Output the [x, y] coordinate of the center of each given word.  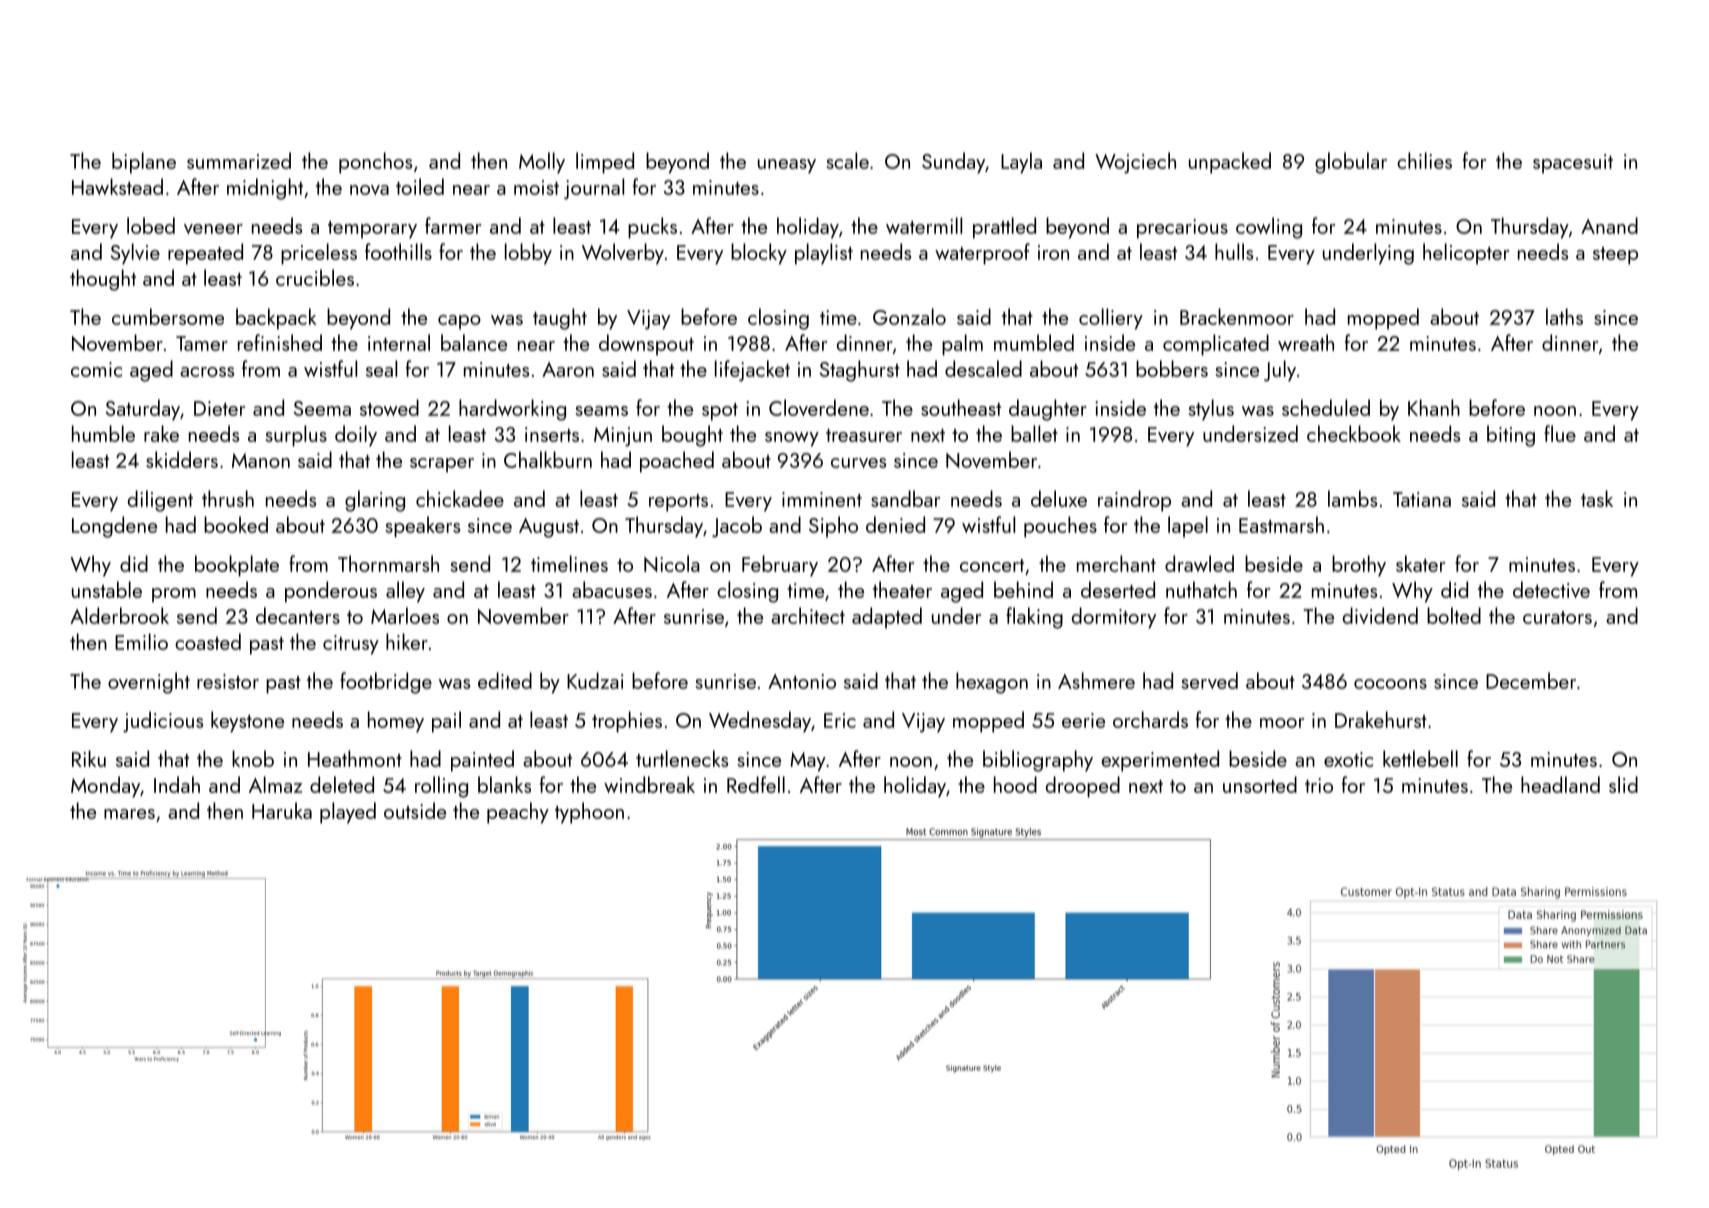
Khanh [1434, 407]
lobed [151, 225]
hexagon [992, 683]
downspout [646, 345]
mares [129, 814]
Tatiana [1422, 499]
